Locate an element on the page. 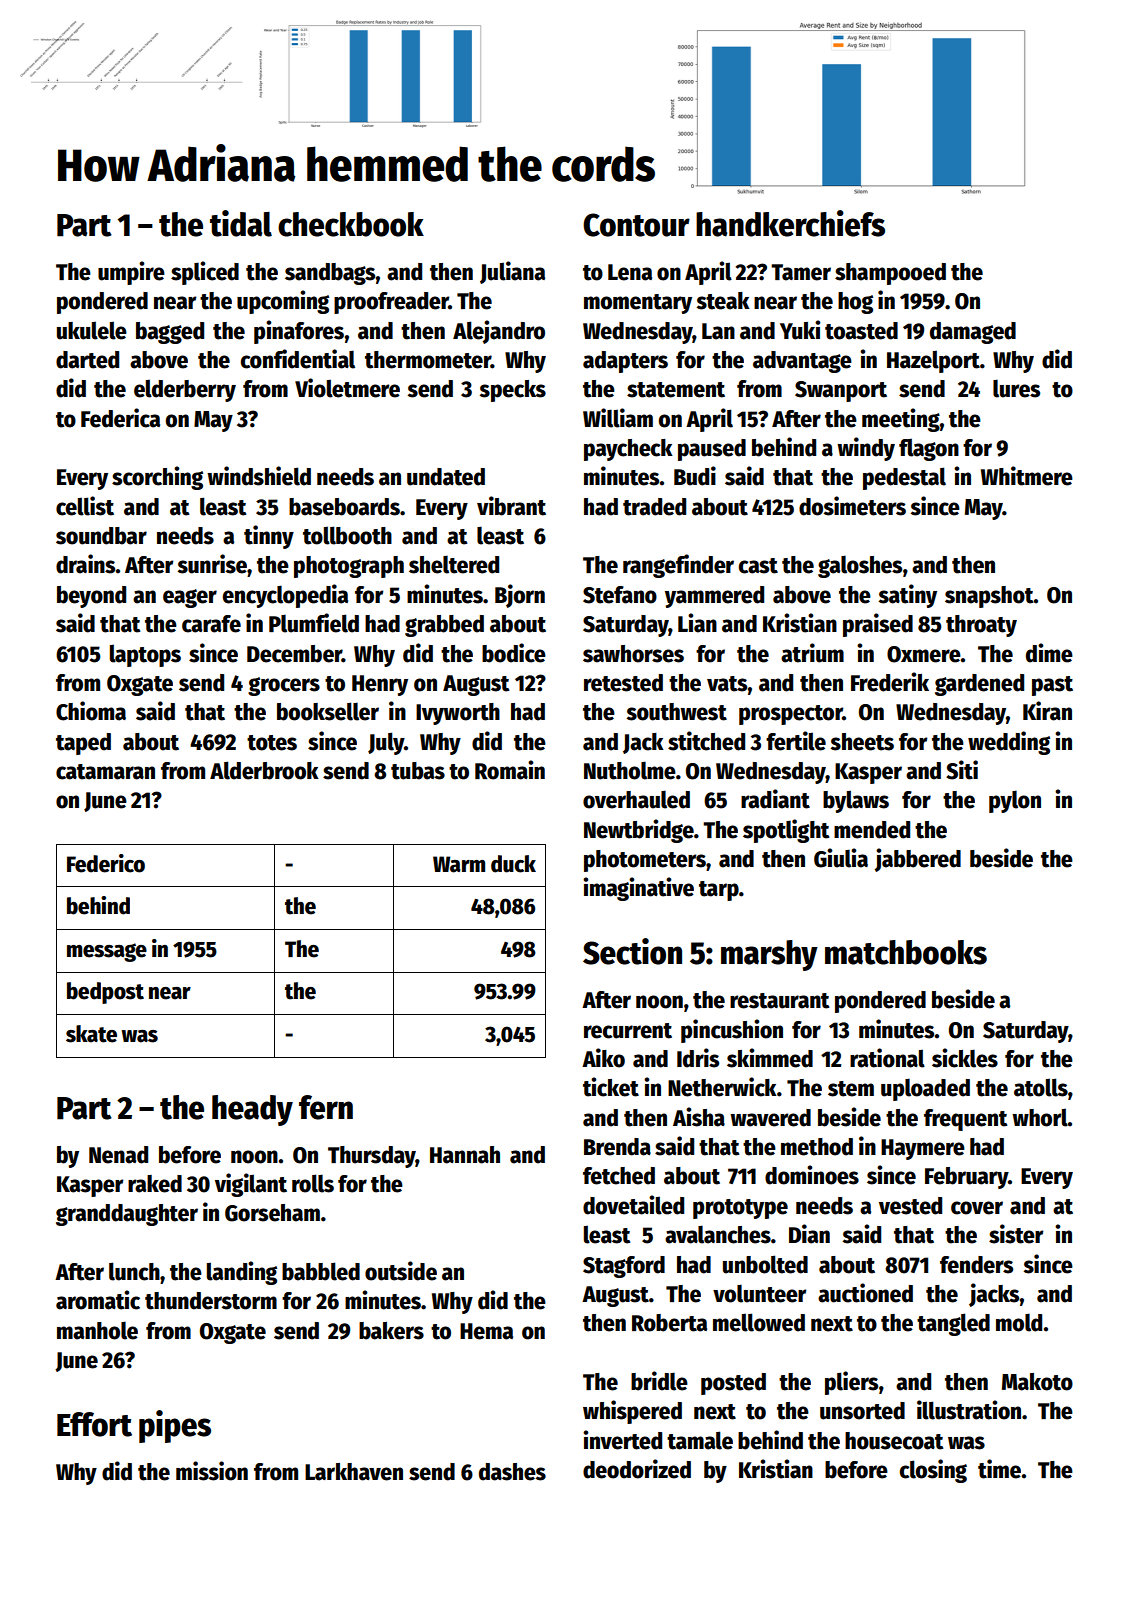 The height and width of the document is (1597, 1129). Aiko is located at coordinates (603, 1058).
